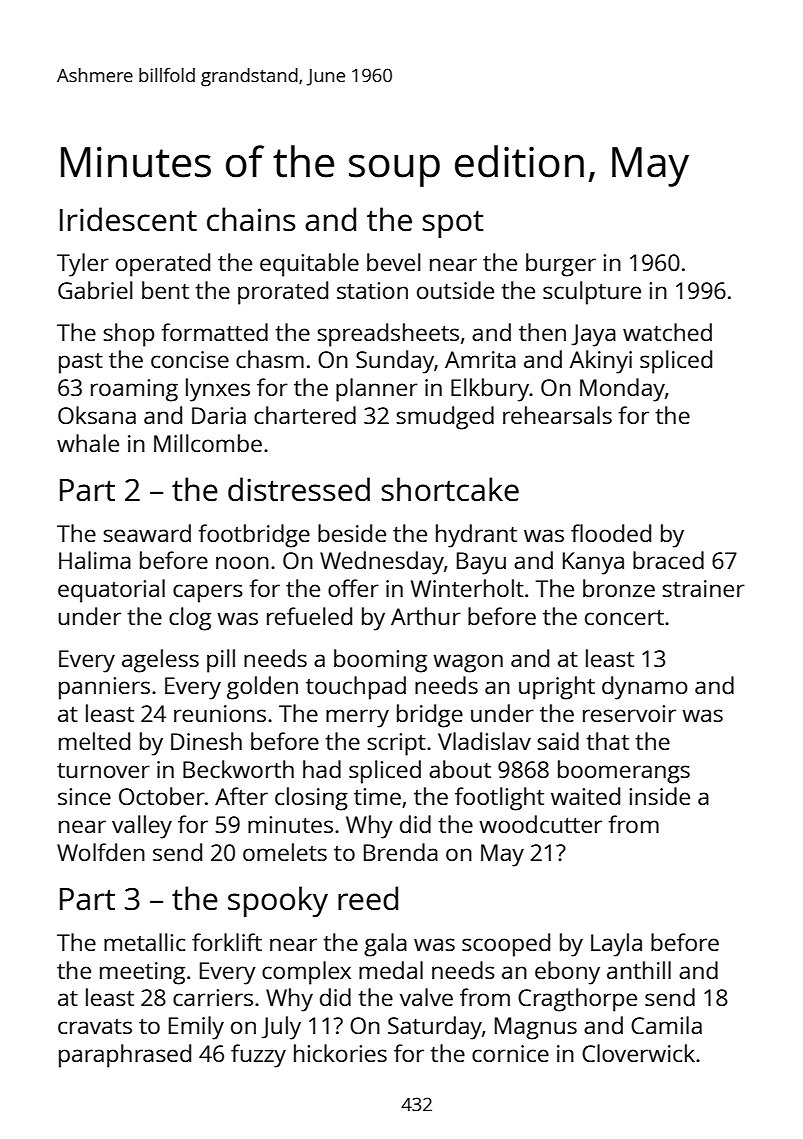  What do you see at coordinates (557, 688) in the screenshot?
I see `upright` at bounding box center [557, 688].
